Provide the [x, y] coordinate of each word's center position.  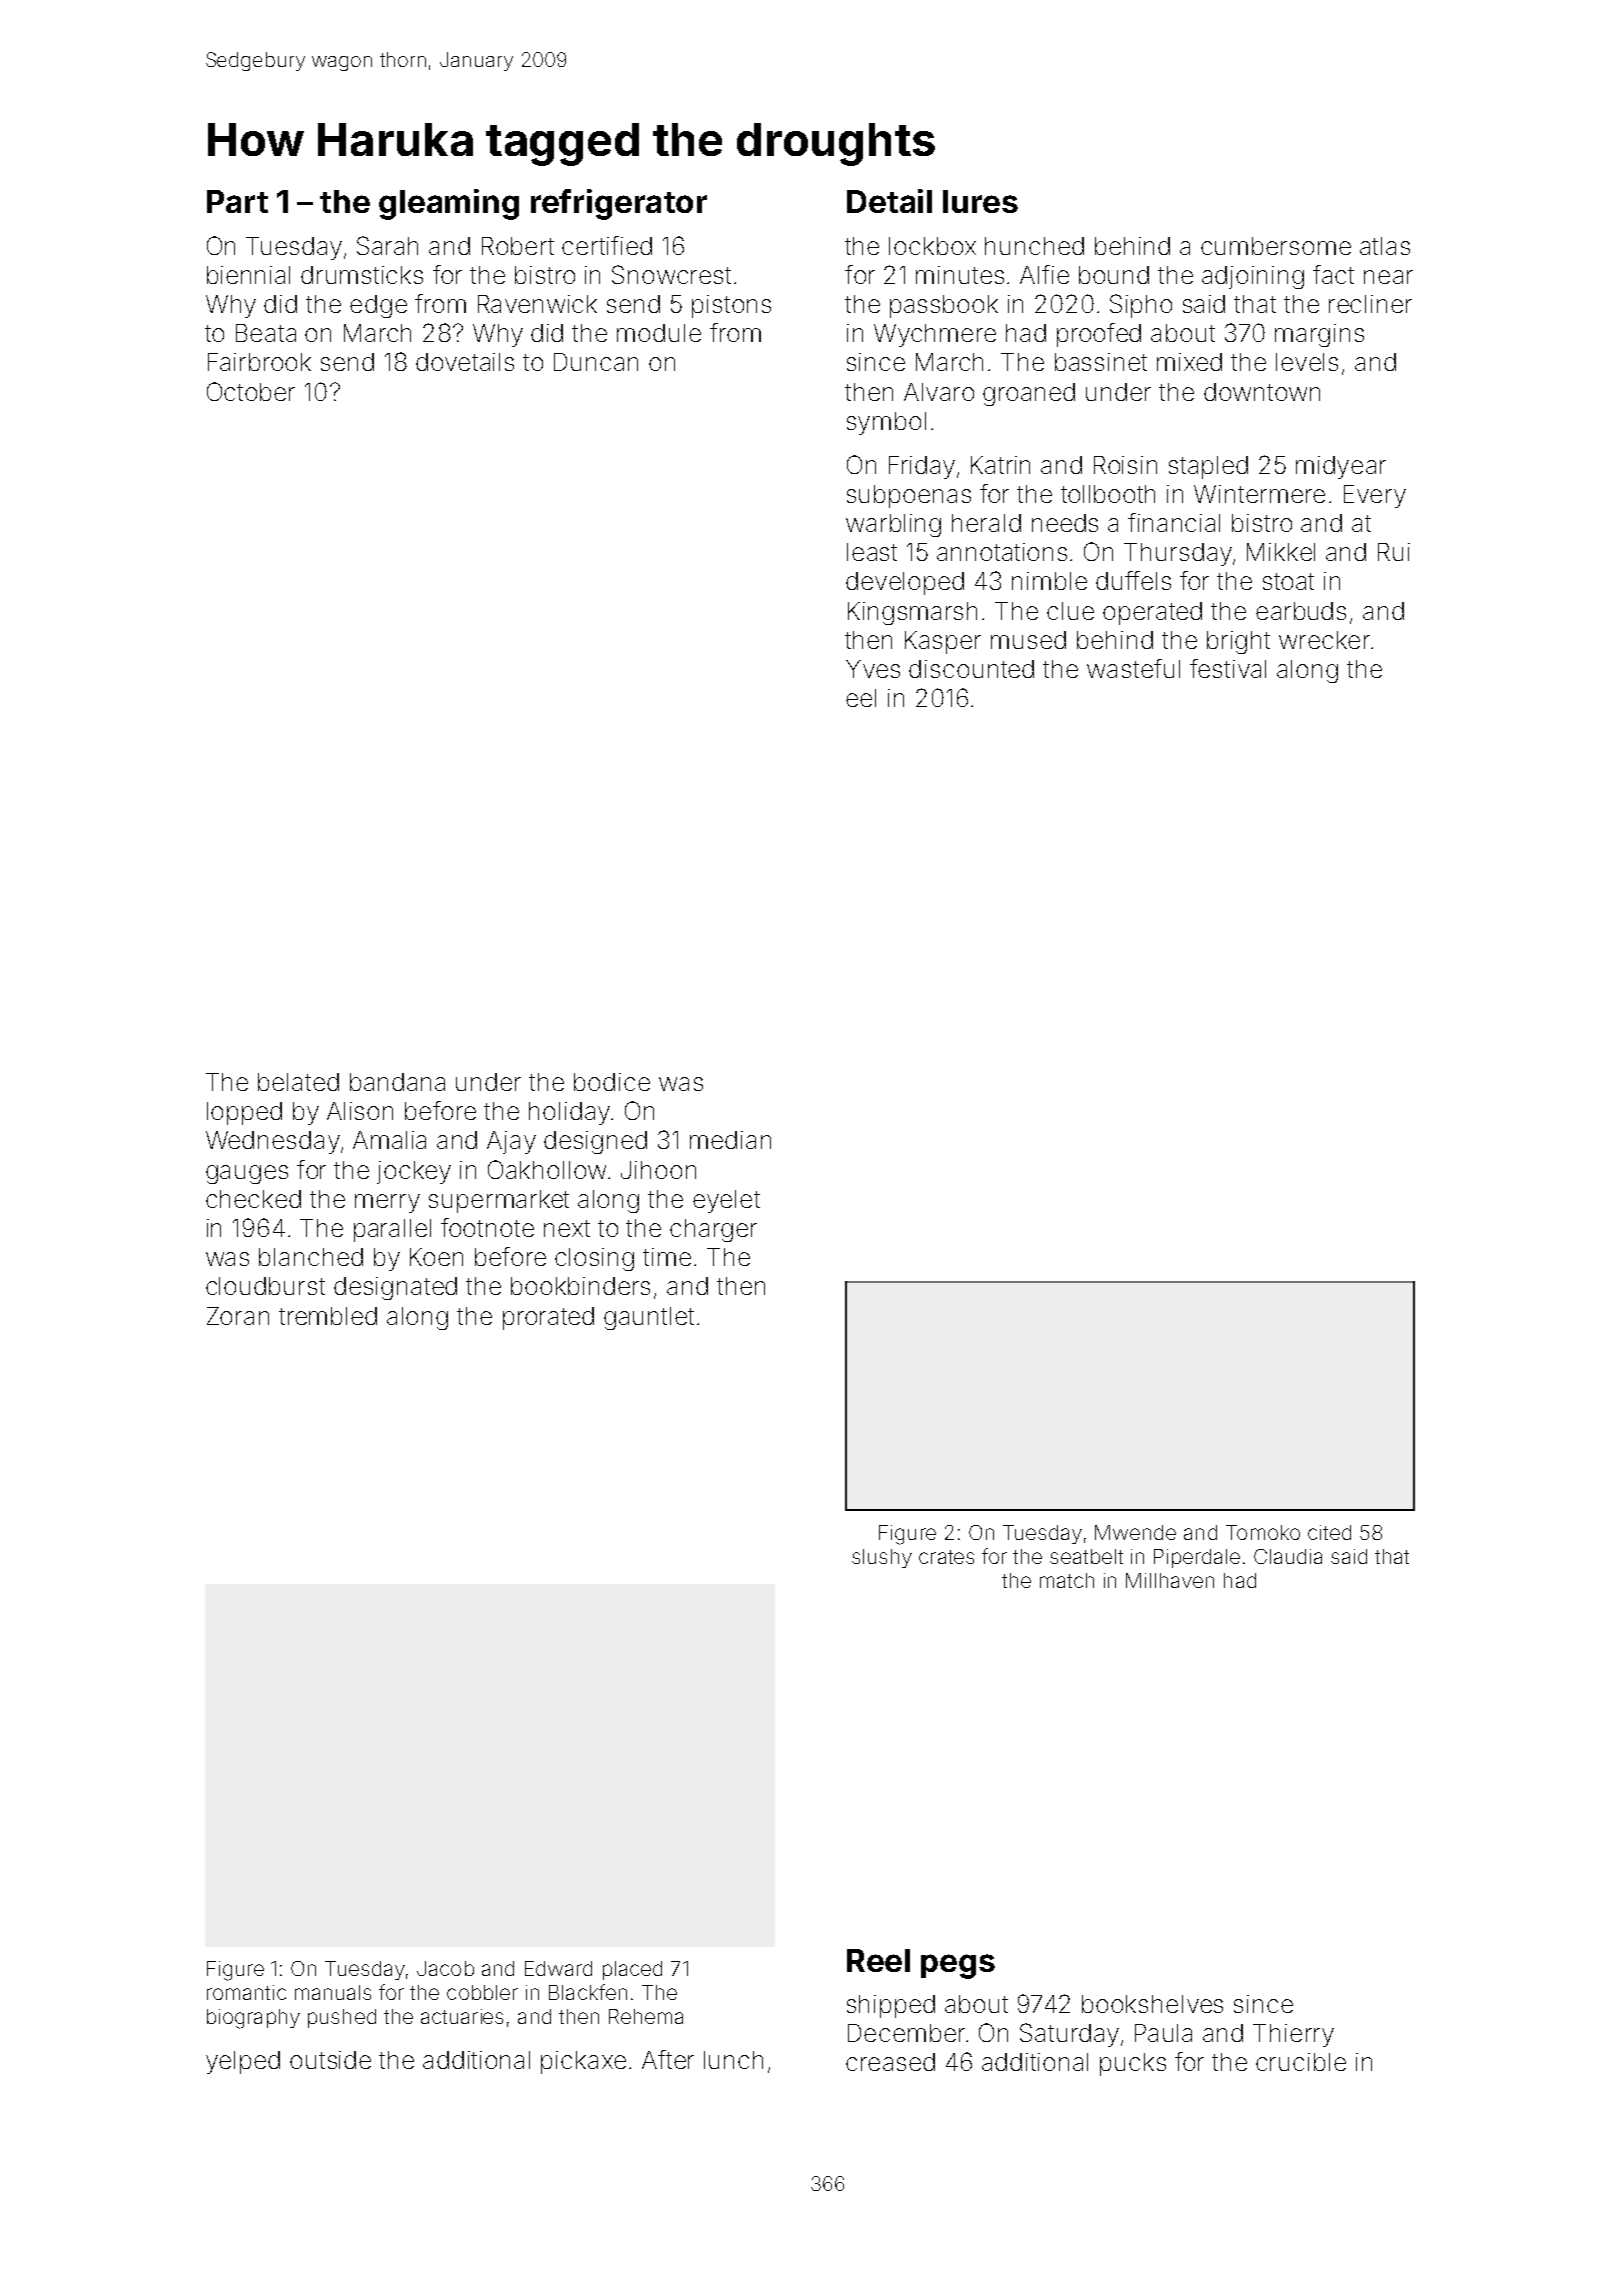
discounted [971, 669]
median [730, 1140]
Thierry [1293, 2035]
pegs [958, 1966]
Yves [873, 669]
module [659, 333]
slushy [882, 1558]
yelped [243, 2062]
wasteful [1133, 668]
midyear [1341, 467]
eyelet [726, 1201]
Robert [518, 246]
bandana [397, 1082]
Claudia [1288, 1556]
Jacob [445, 1968]
